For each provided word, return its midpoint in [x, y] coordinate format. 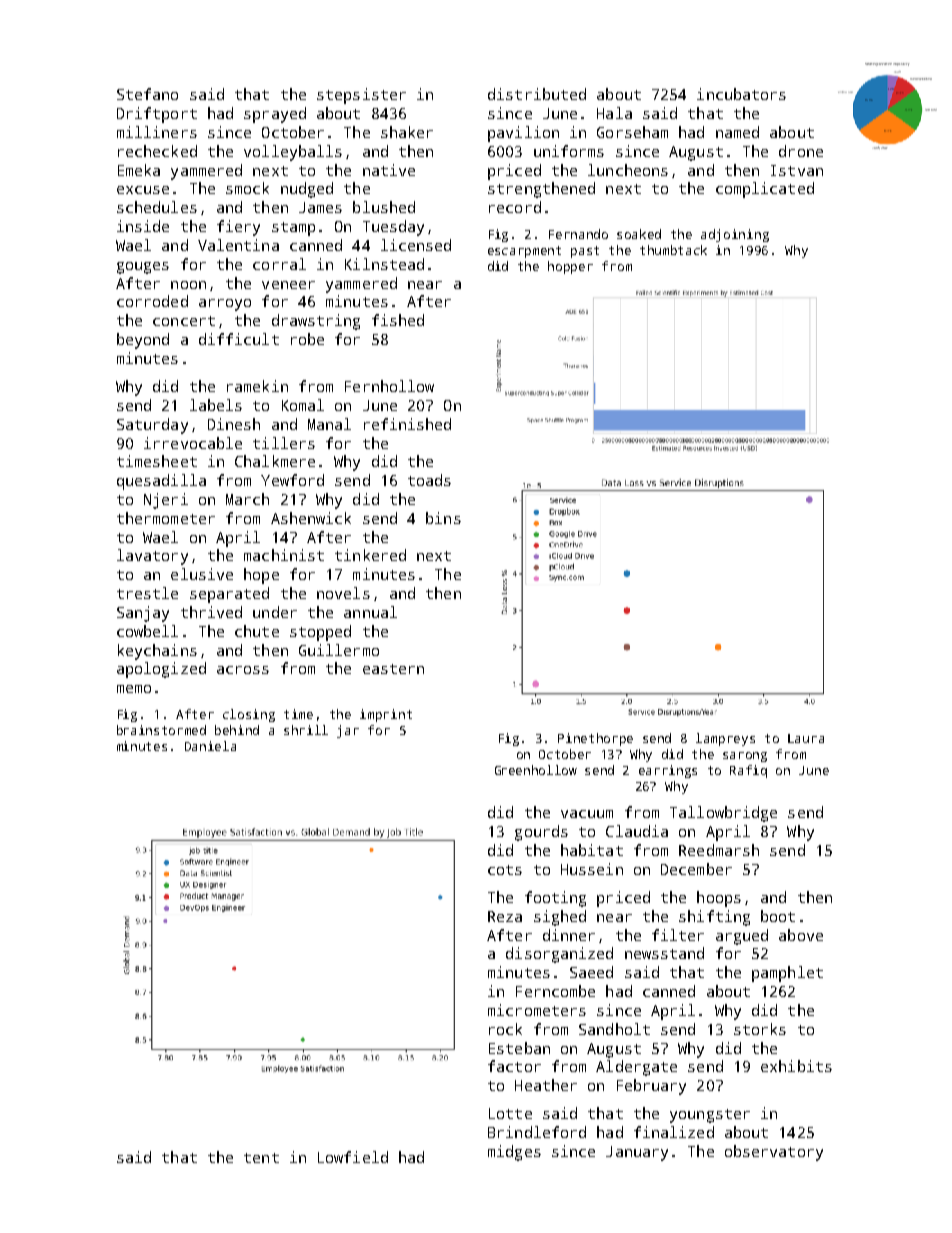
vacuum [587, 814]
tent [261, 1158]
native [389, 170]
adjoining [735, 235]
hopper [570, 267]
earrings [668, 771]
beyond [143, 341]
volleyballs [293, 153]
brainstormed [161, 730]
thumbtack [673, 250]
